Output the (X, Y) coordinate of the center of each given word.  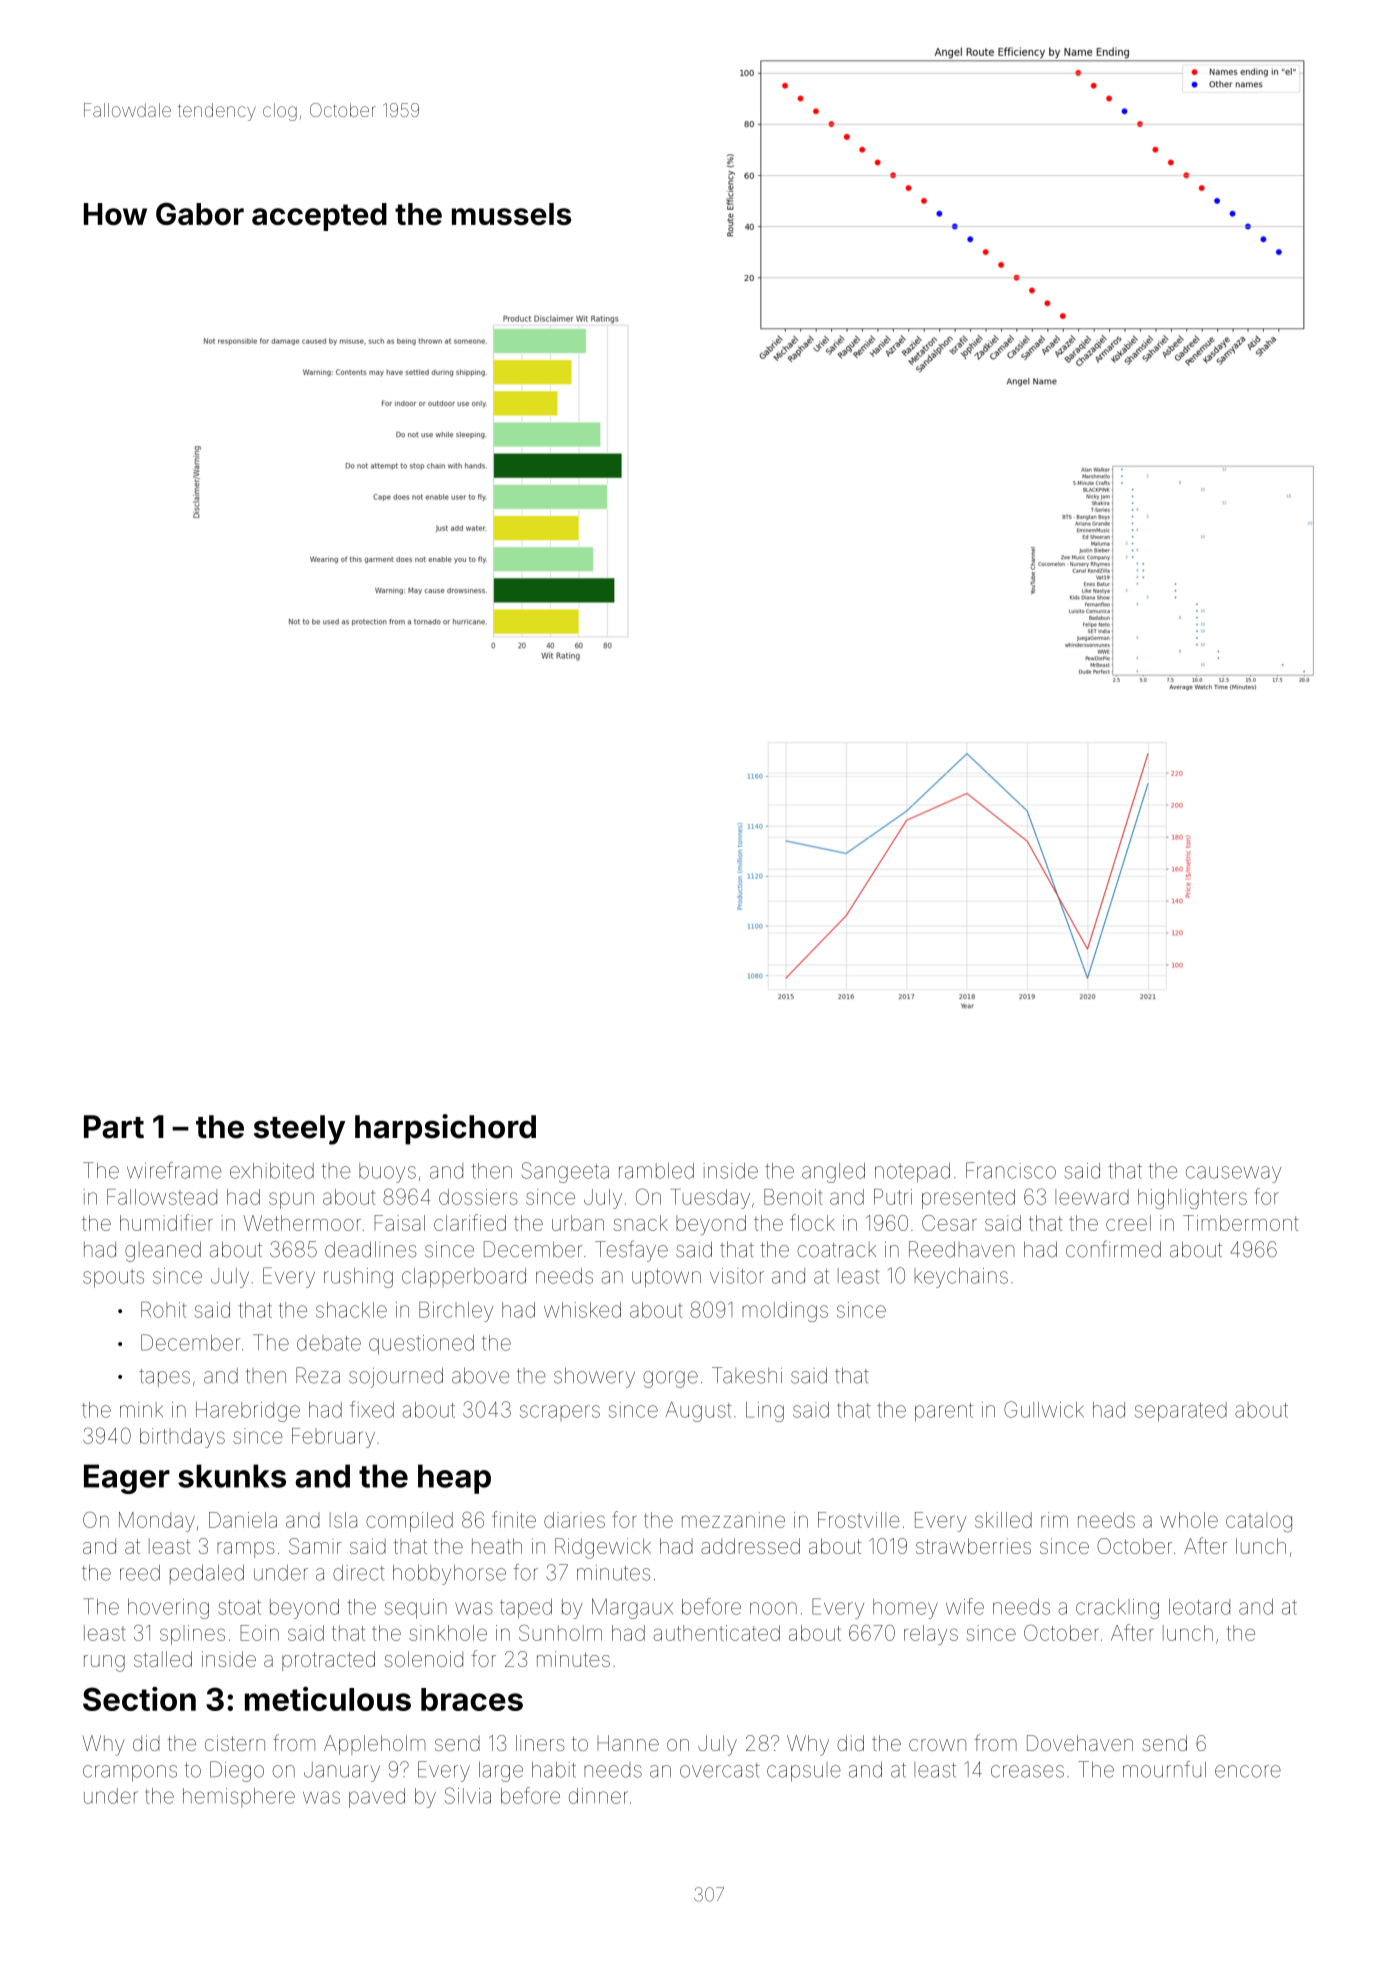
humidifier (166, 1222)
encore (1248, 1771)
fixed (372, 1409)
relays (931, 1635)
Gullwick (1044, 1409)
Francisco (1011, 1170)
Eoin (259, 1633)
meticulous (328, 1698)
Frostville (858, 1520)
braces (472, 1699)
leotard (1199, 1607)
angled (833, 1173)
